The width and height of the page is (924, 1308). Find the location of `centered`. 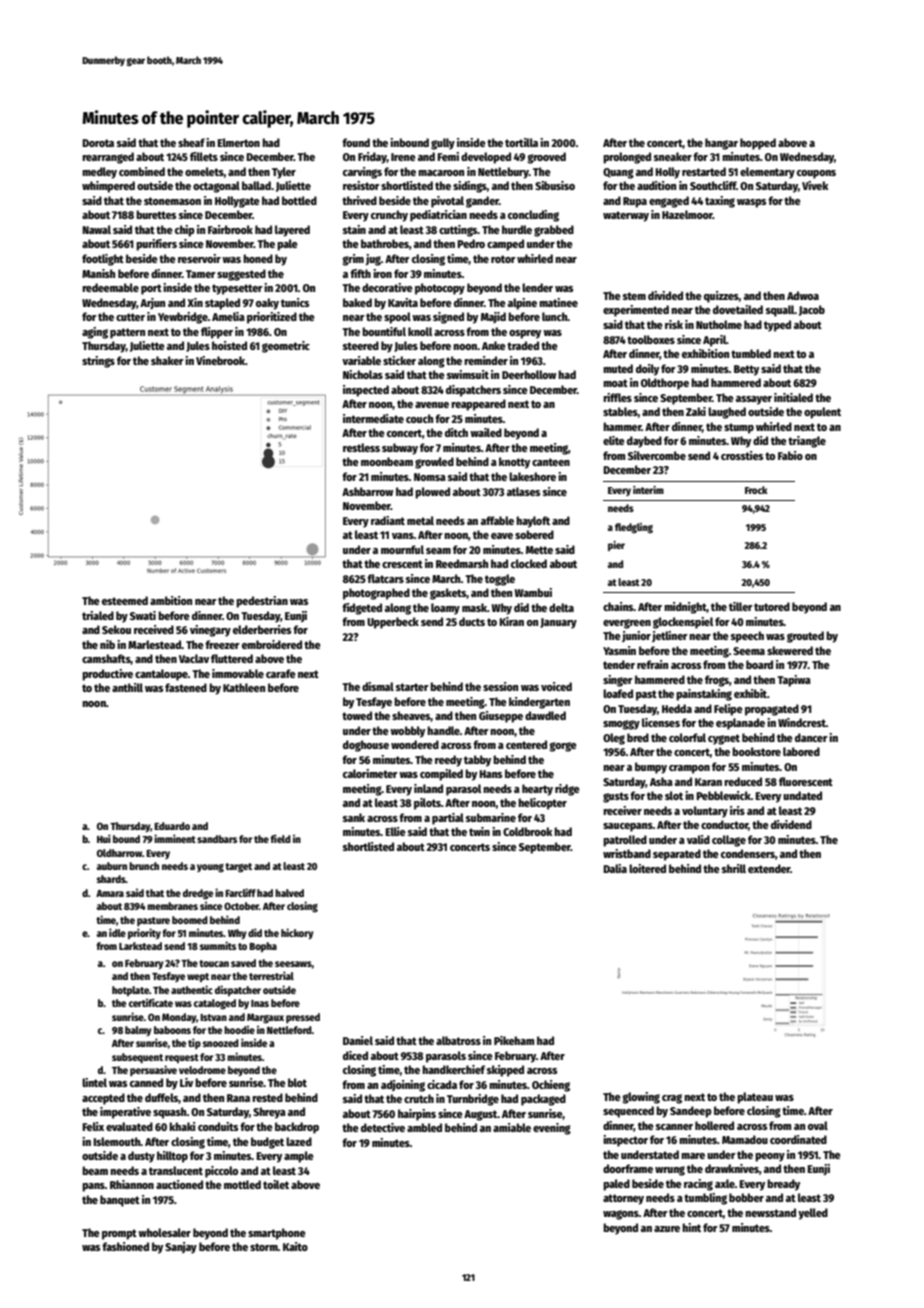

centered is located at coordinates (526, 744).
